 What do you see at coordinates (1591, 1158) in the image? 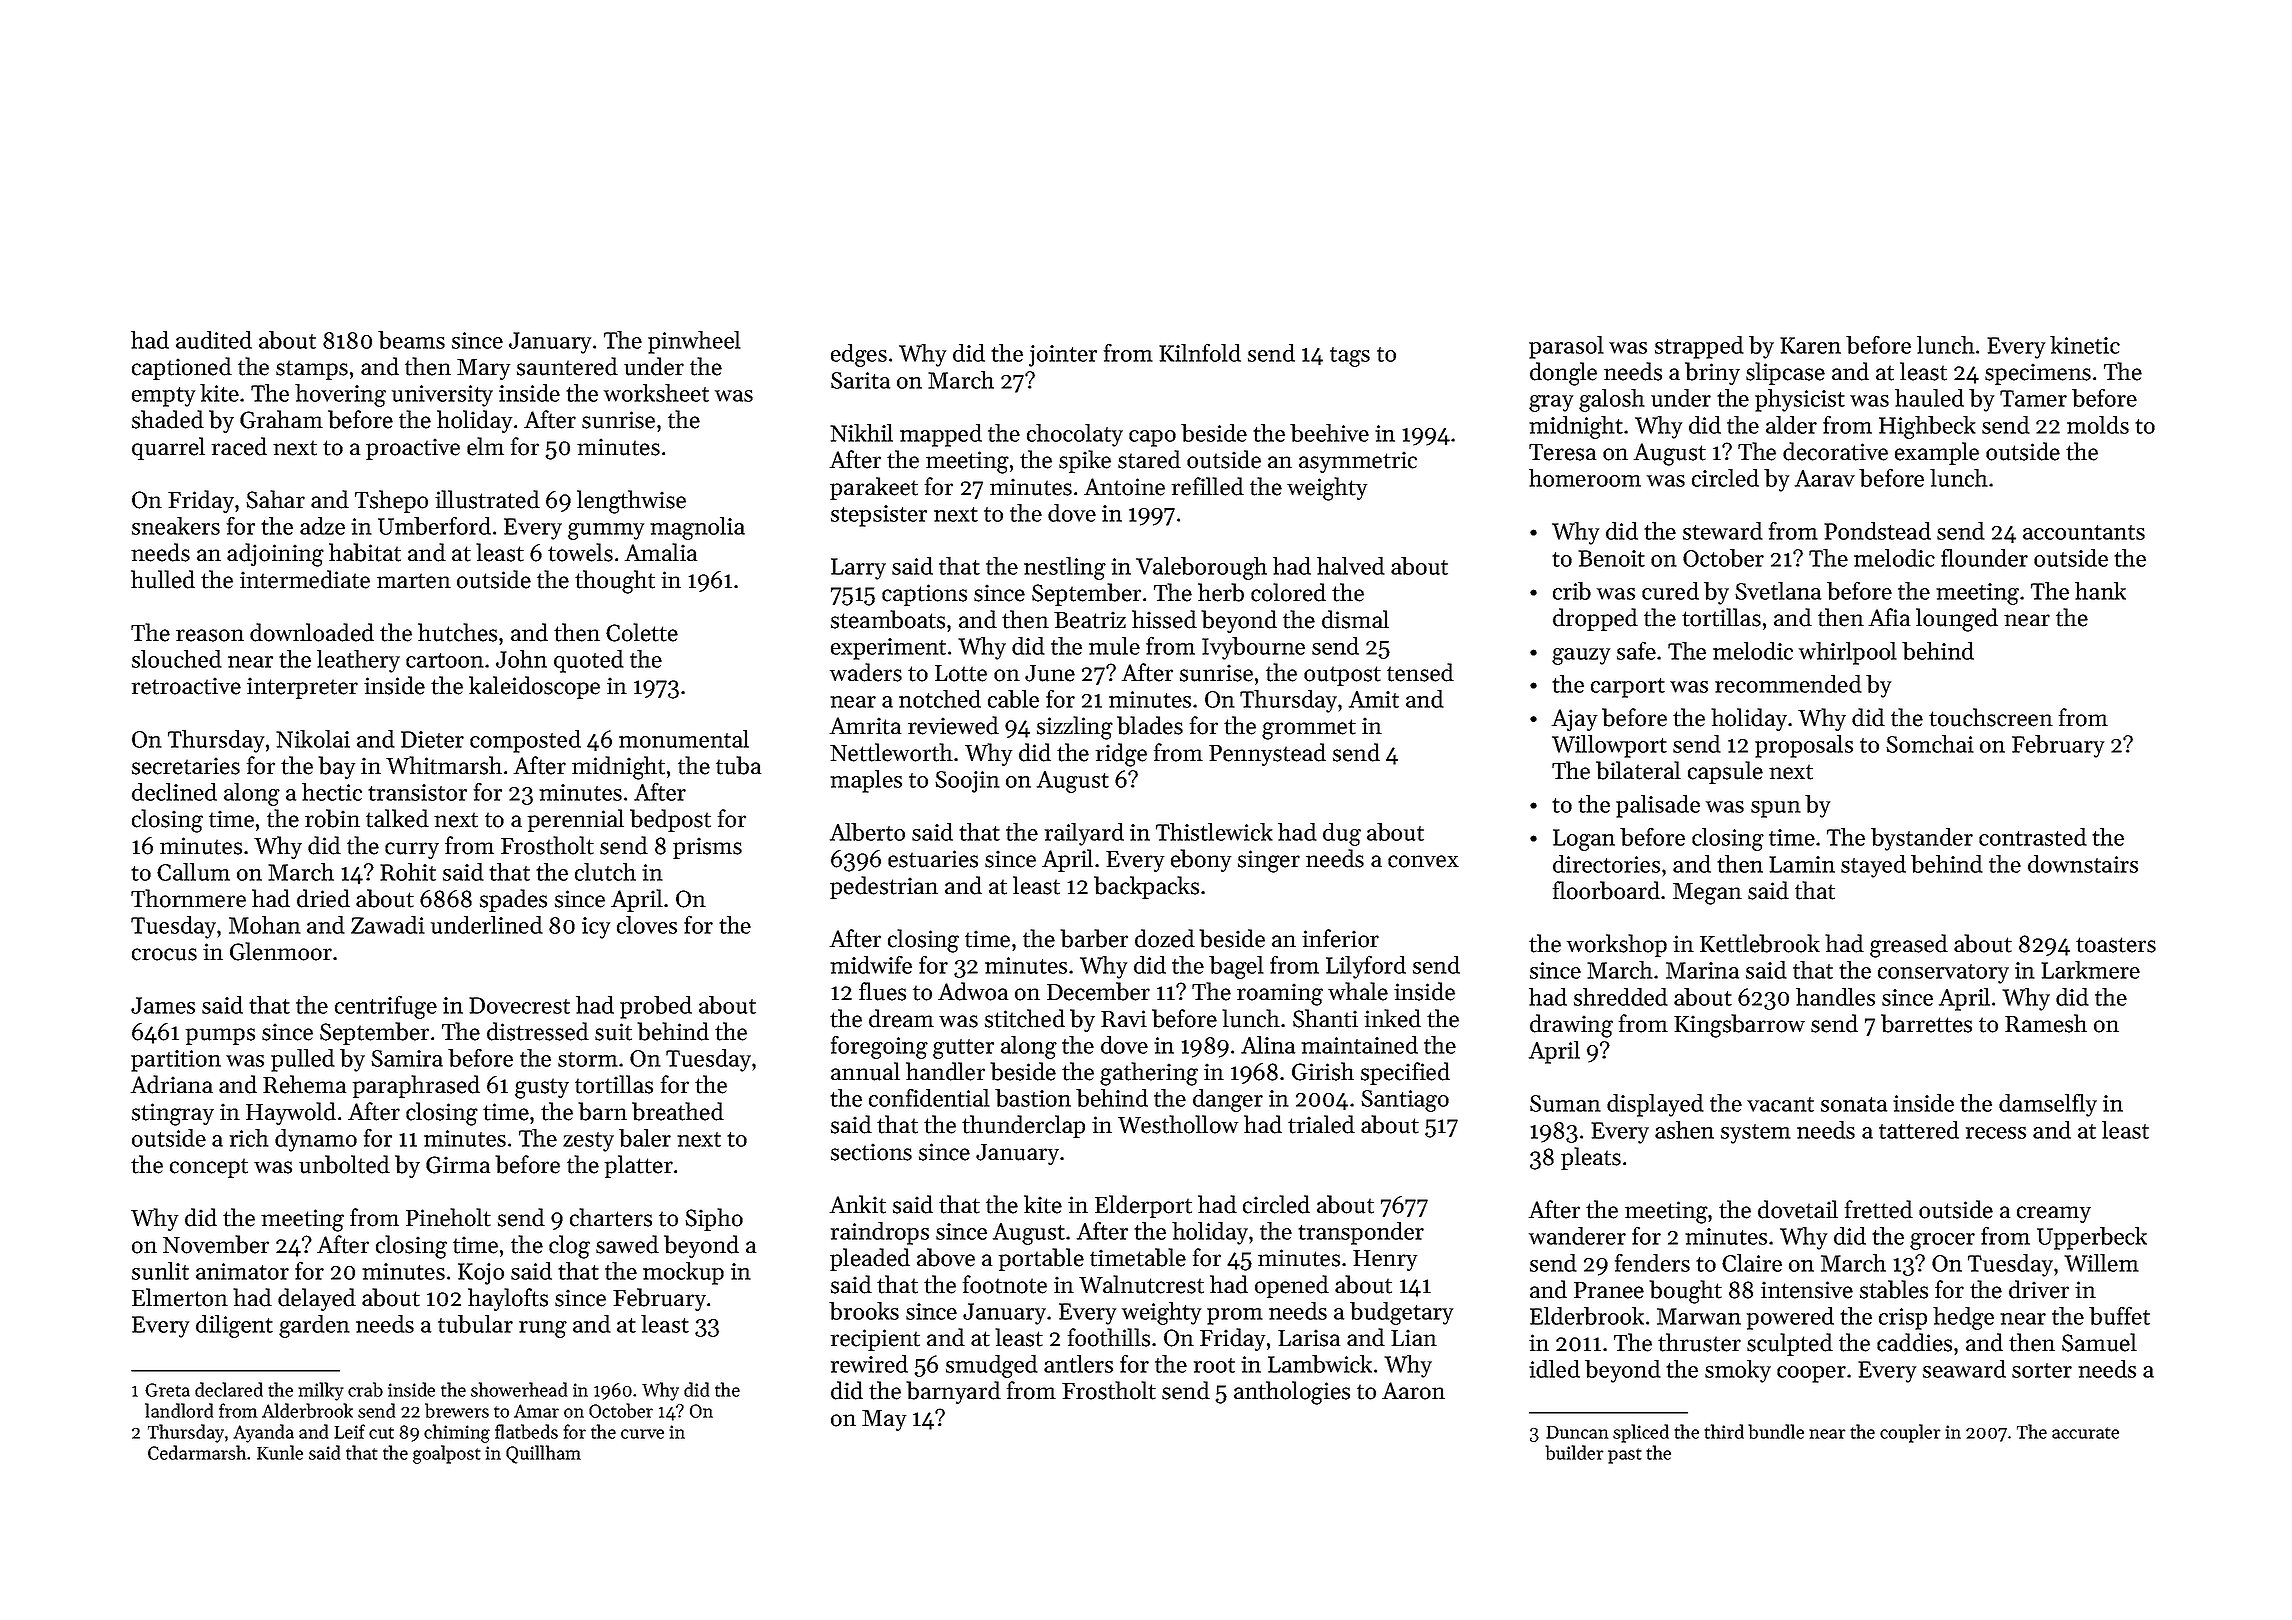
I see `pleats` at bounding box center [1591, 1158].
